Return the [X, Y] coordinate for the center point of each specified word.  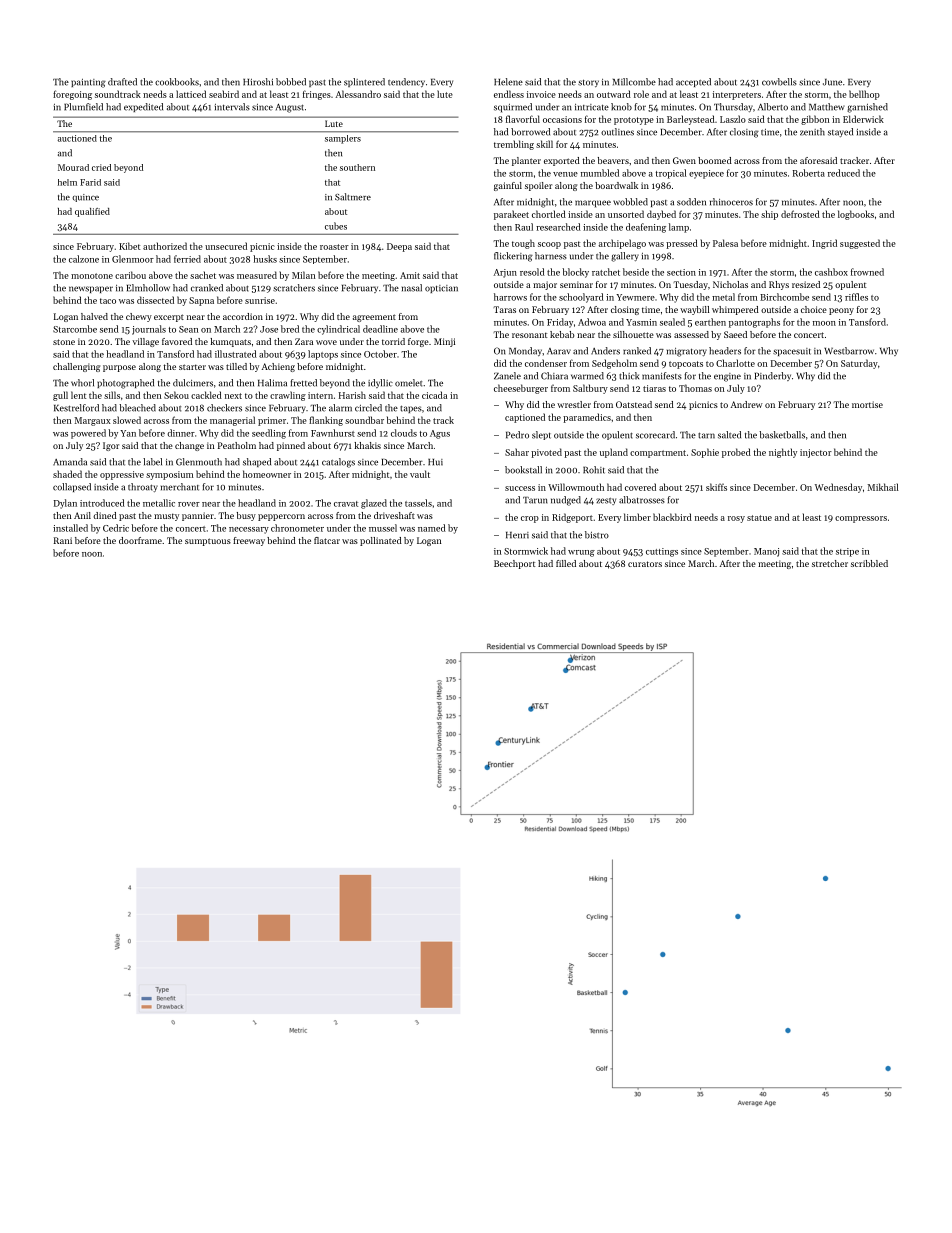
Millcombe [634, 82]
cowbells [779, 82]
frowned [867, 272]
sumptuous [208, 542]
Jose [269, 329]
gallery [625, 257]
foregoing [72, 95]
